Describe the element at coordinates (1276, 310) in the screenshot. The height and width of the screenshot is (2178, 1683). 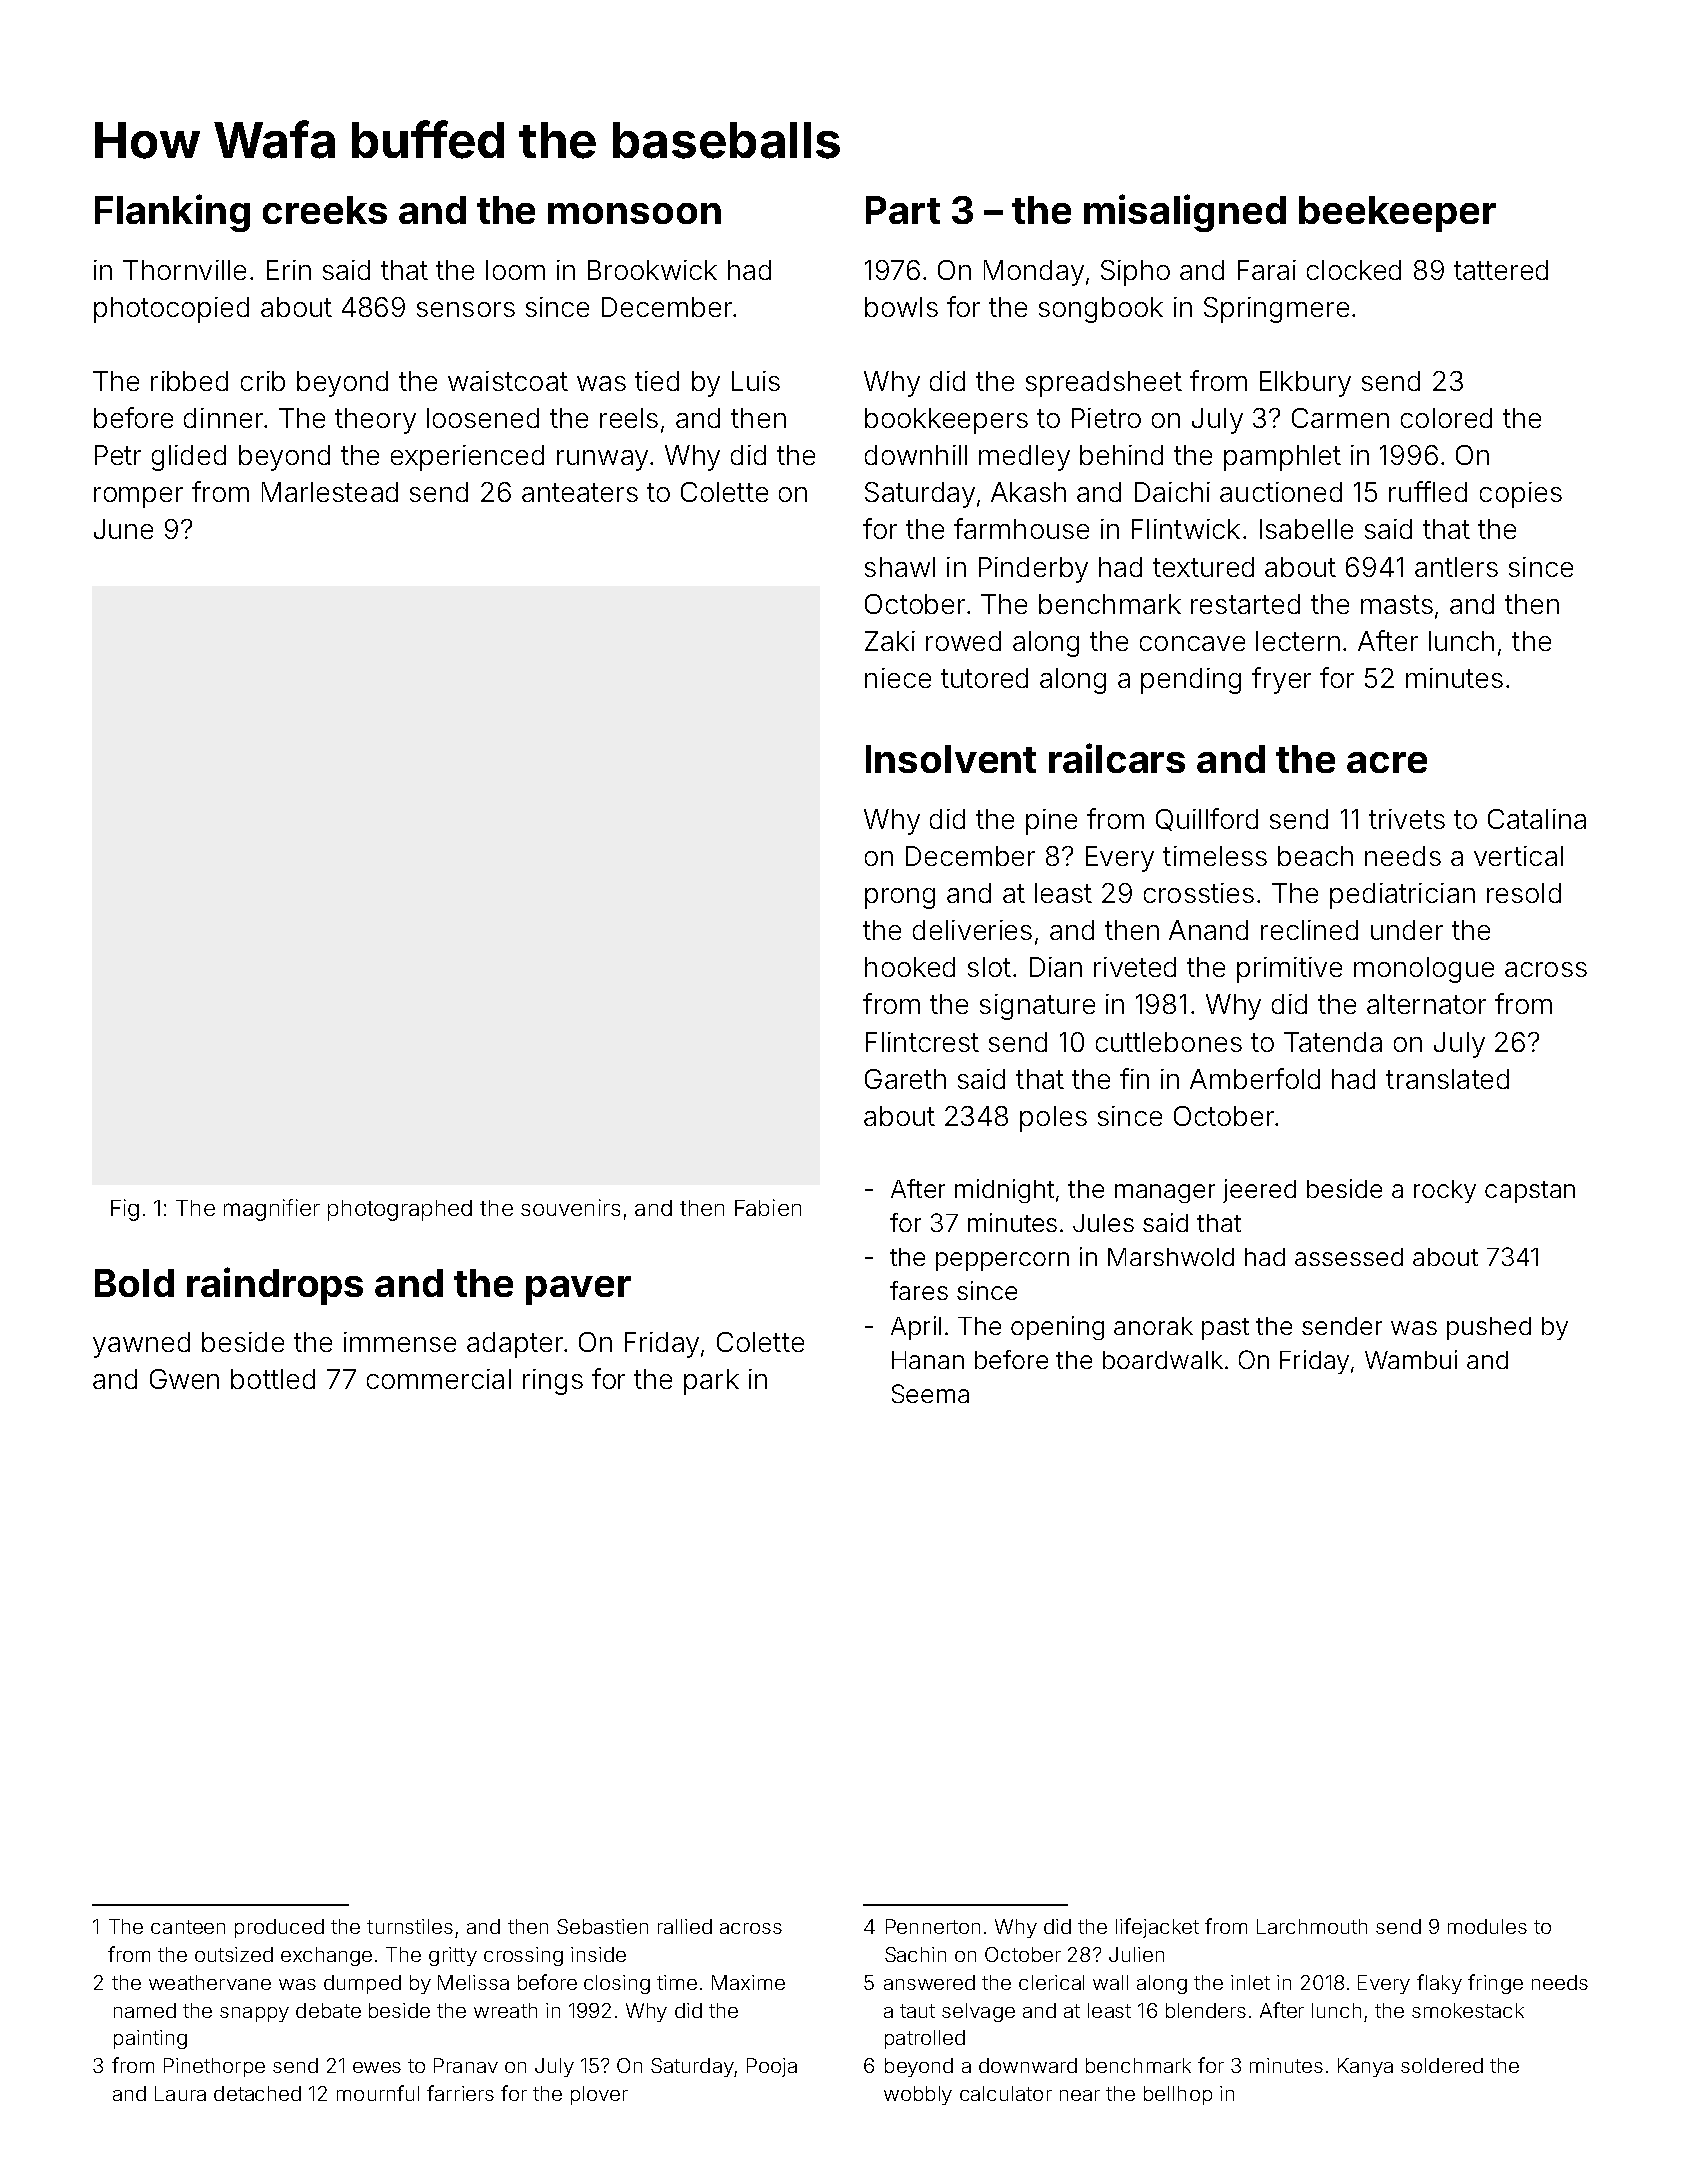
I see `Springmere` at that location.
